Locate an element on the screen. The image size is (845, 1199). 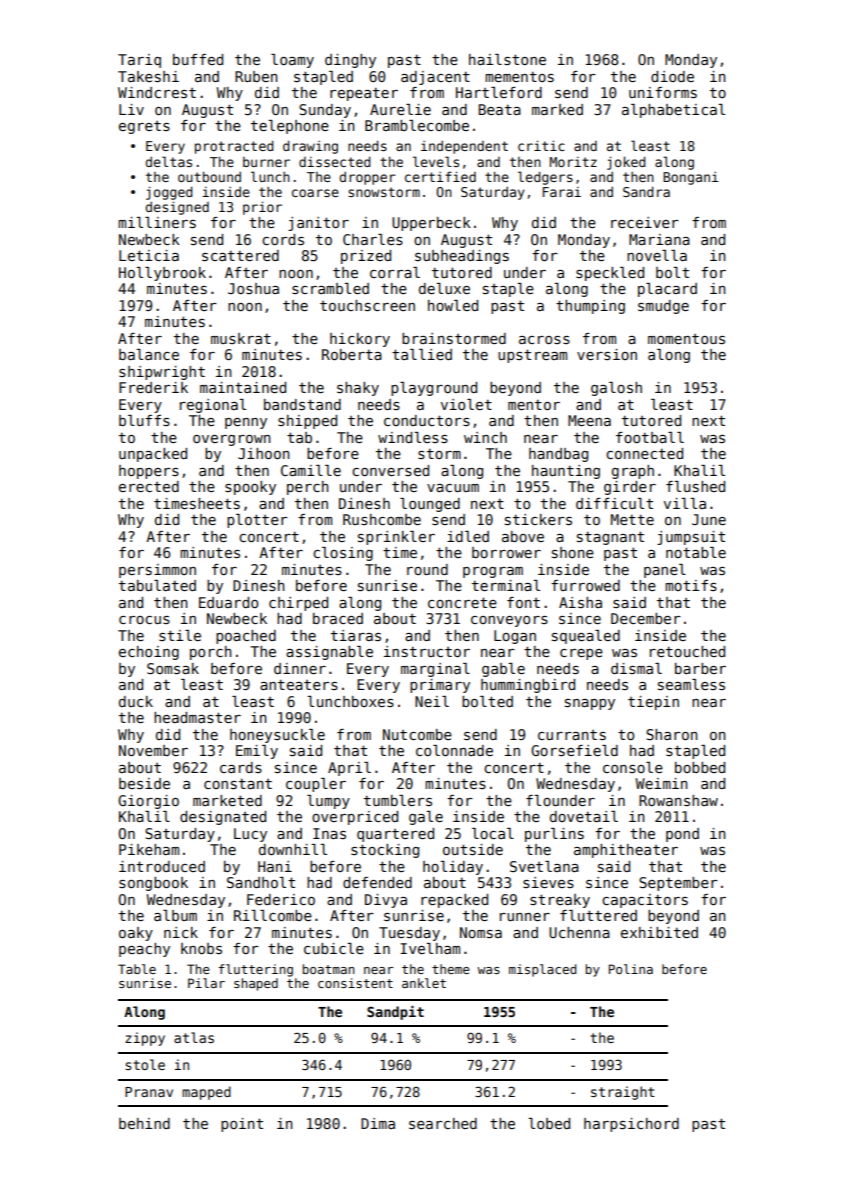
diode is located at coordinates (672, 76).
